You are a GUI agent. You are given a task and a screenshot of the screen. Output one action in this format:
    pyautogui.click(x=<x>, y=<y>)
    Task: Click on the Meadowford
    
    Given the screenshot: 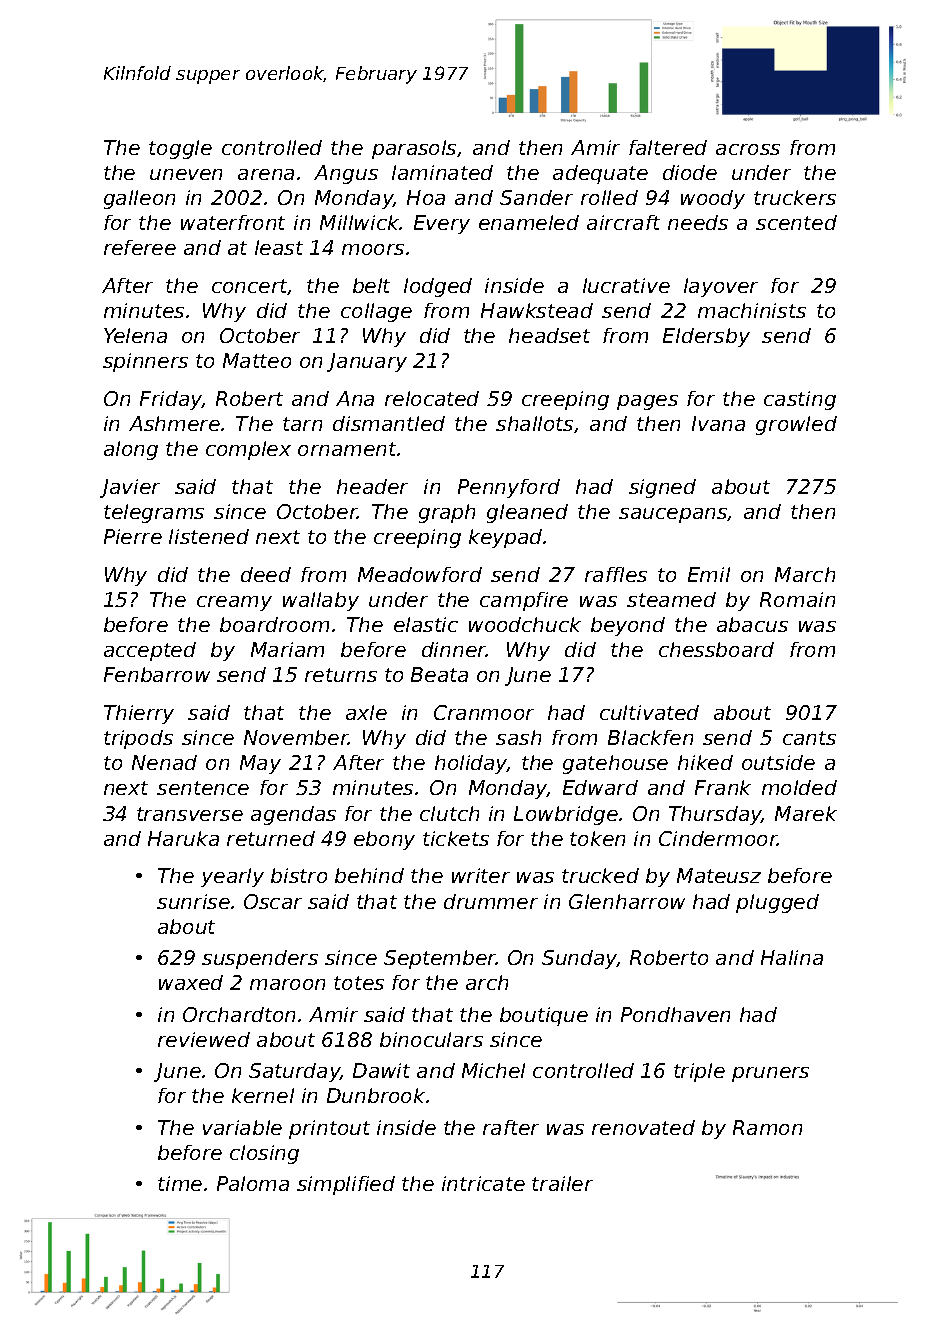 What is the action you would take?
    pyautogui.click(x=420, y=574)
